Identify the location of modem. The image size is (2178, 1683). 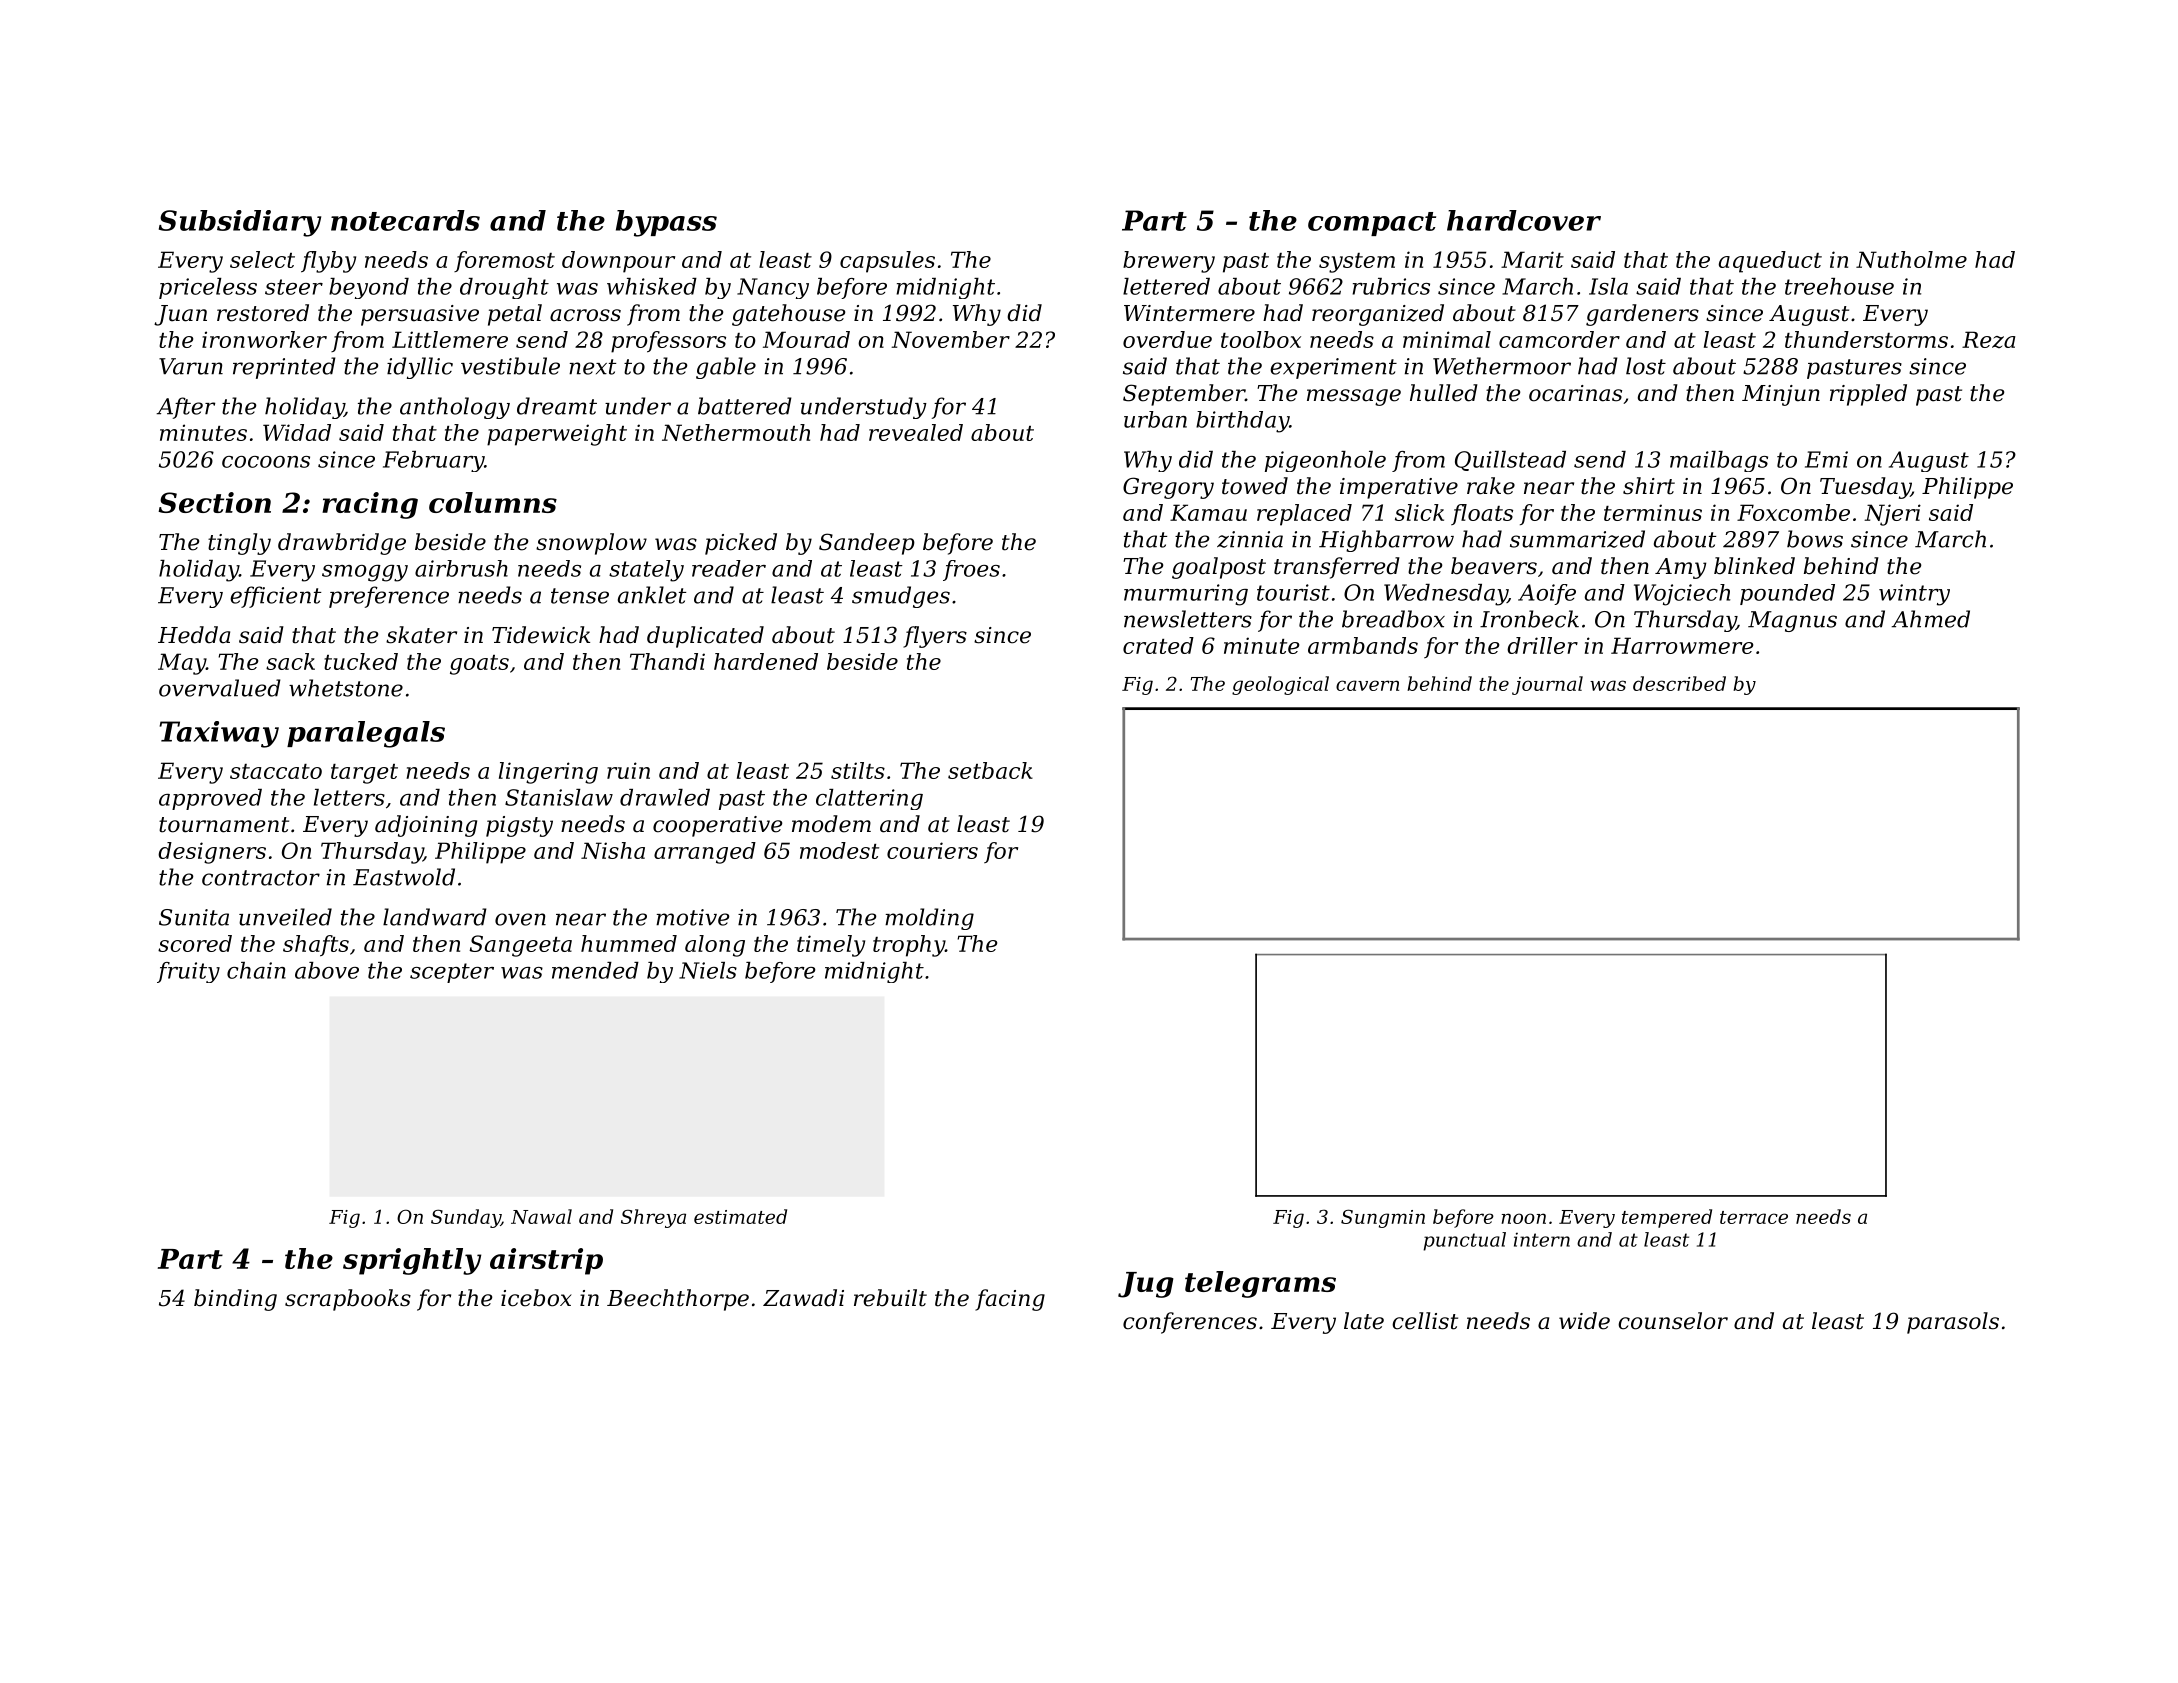
(831, 824).
